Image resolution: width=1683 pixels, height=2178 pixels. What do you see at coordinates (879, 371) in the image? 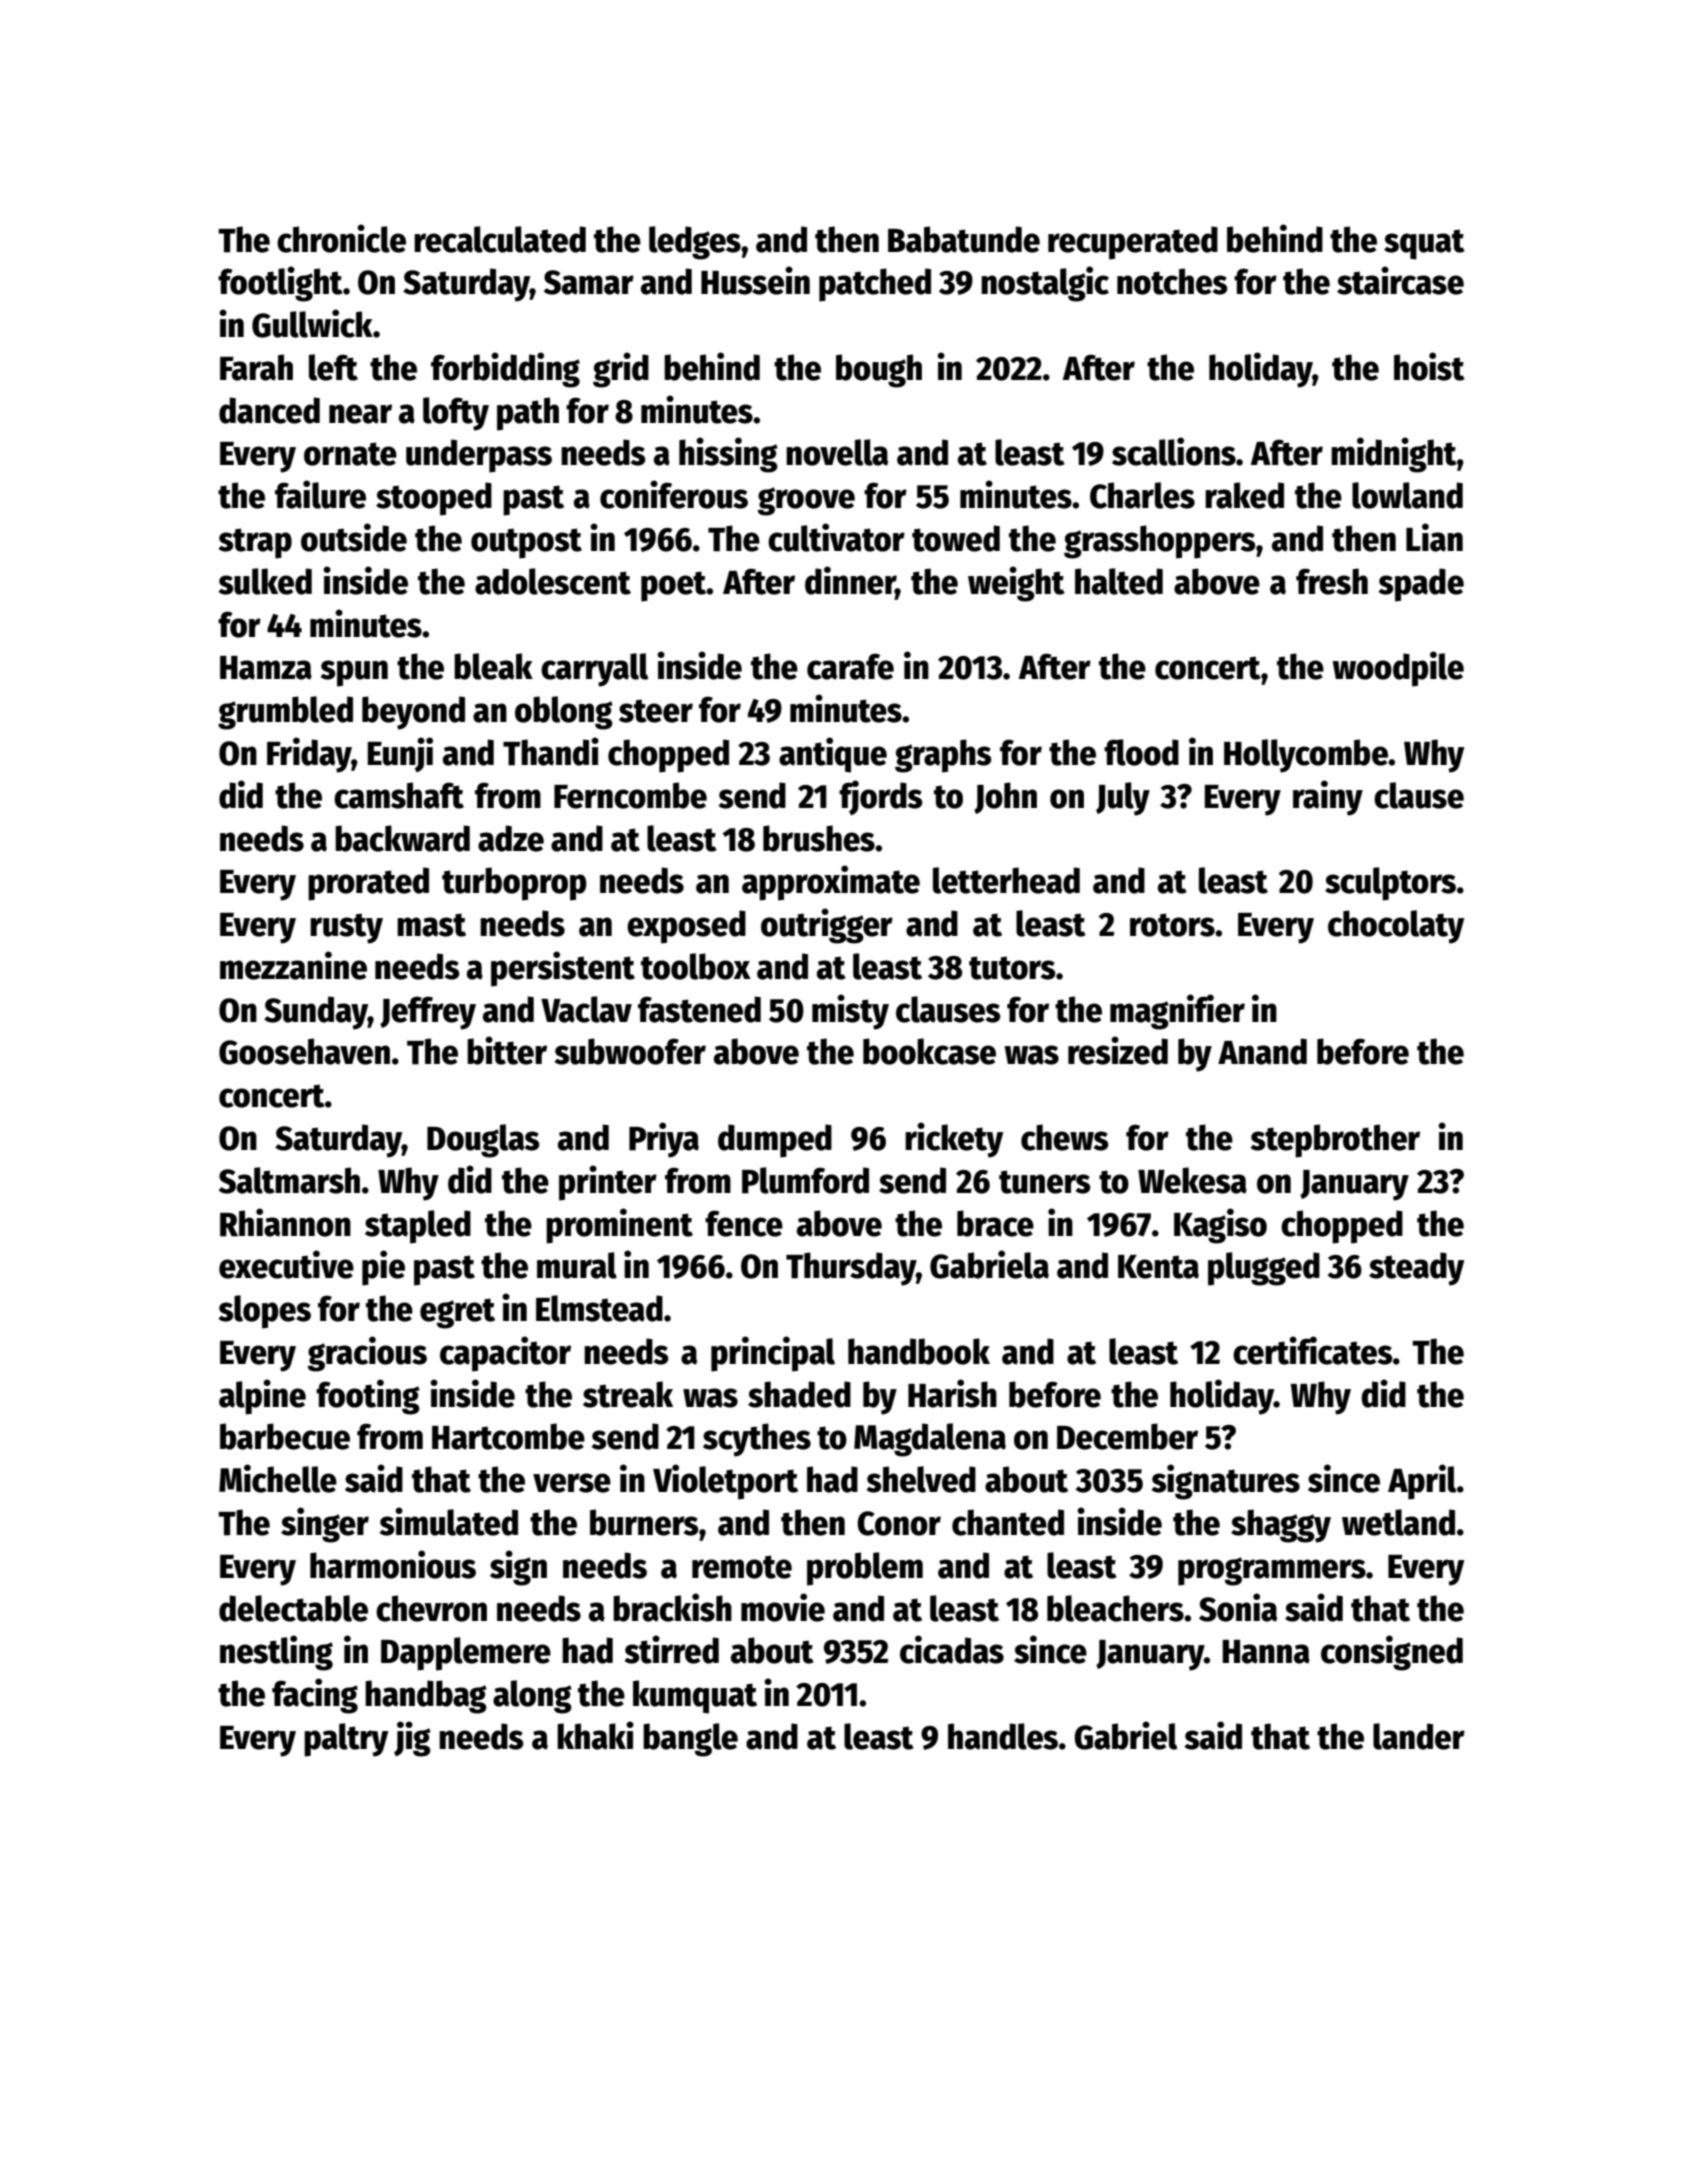
I see `bough` at bounding box center [879, 371].
